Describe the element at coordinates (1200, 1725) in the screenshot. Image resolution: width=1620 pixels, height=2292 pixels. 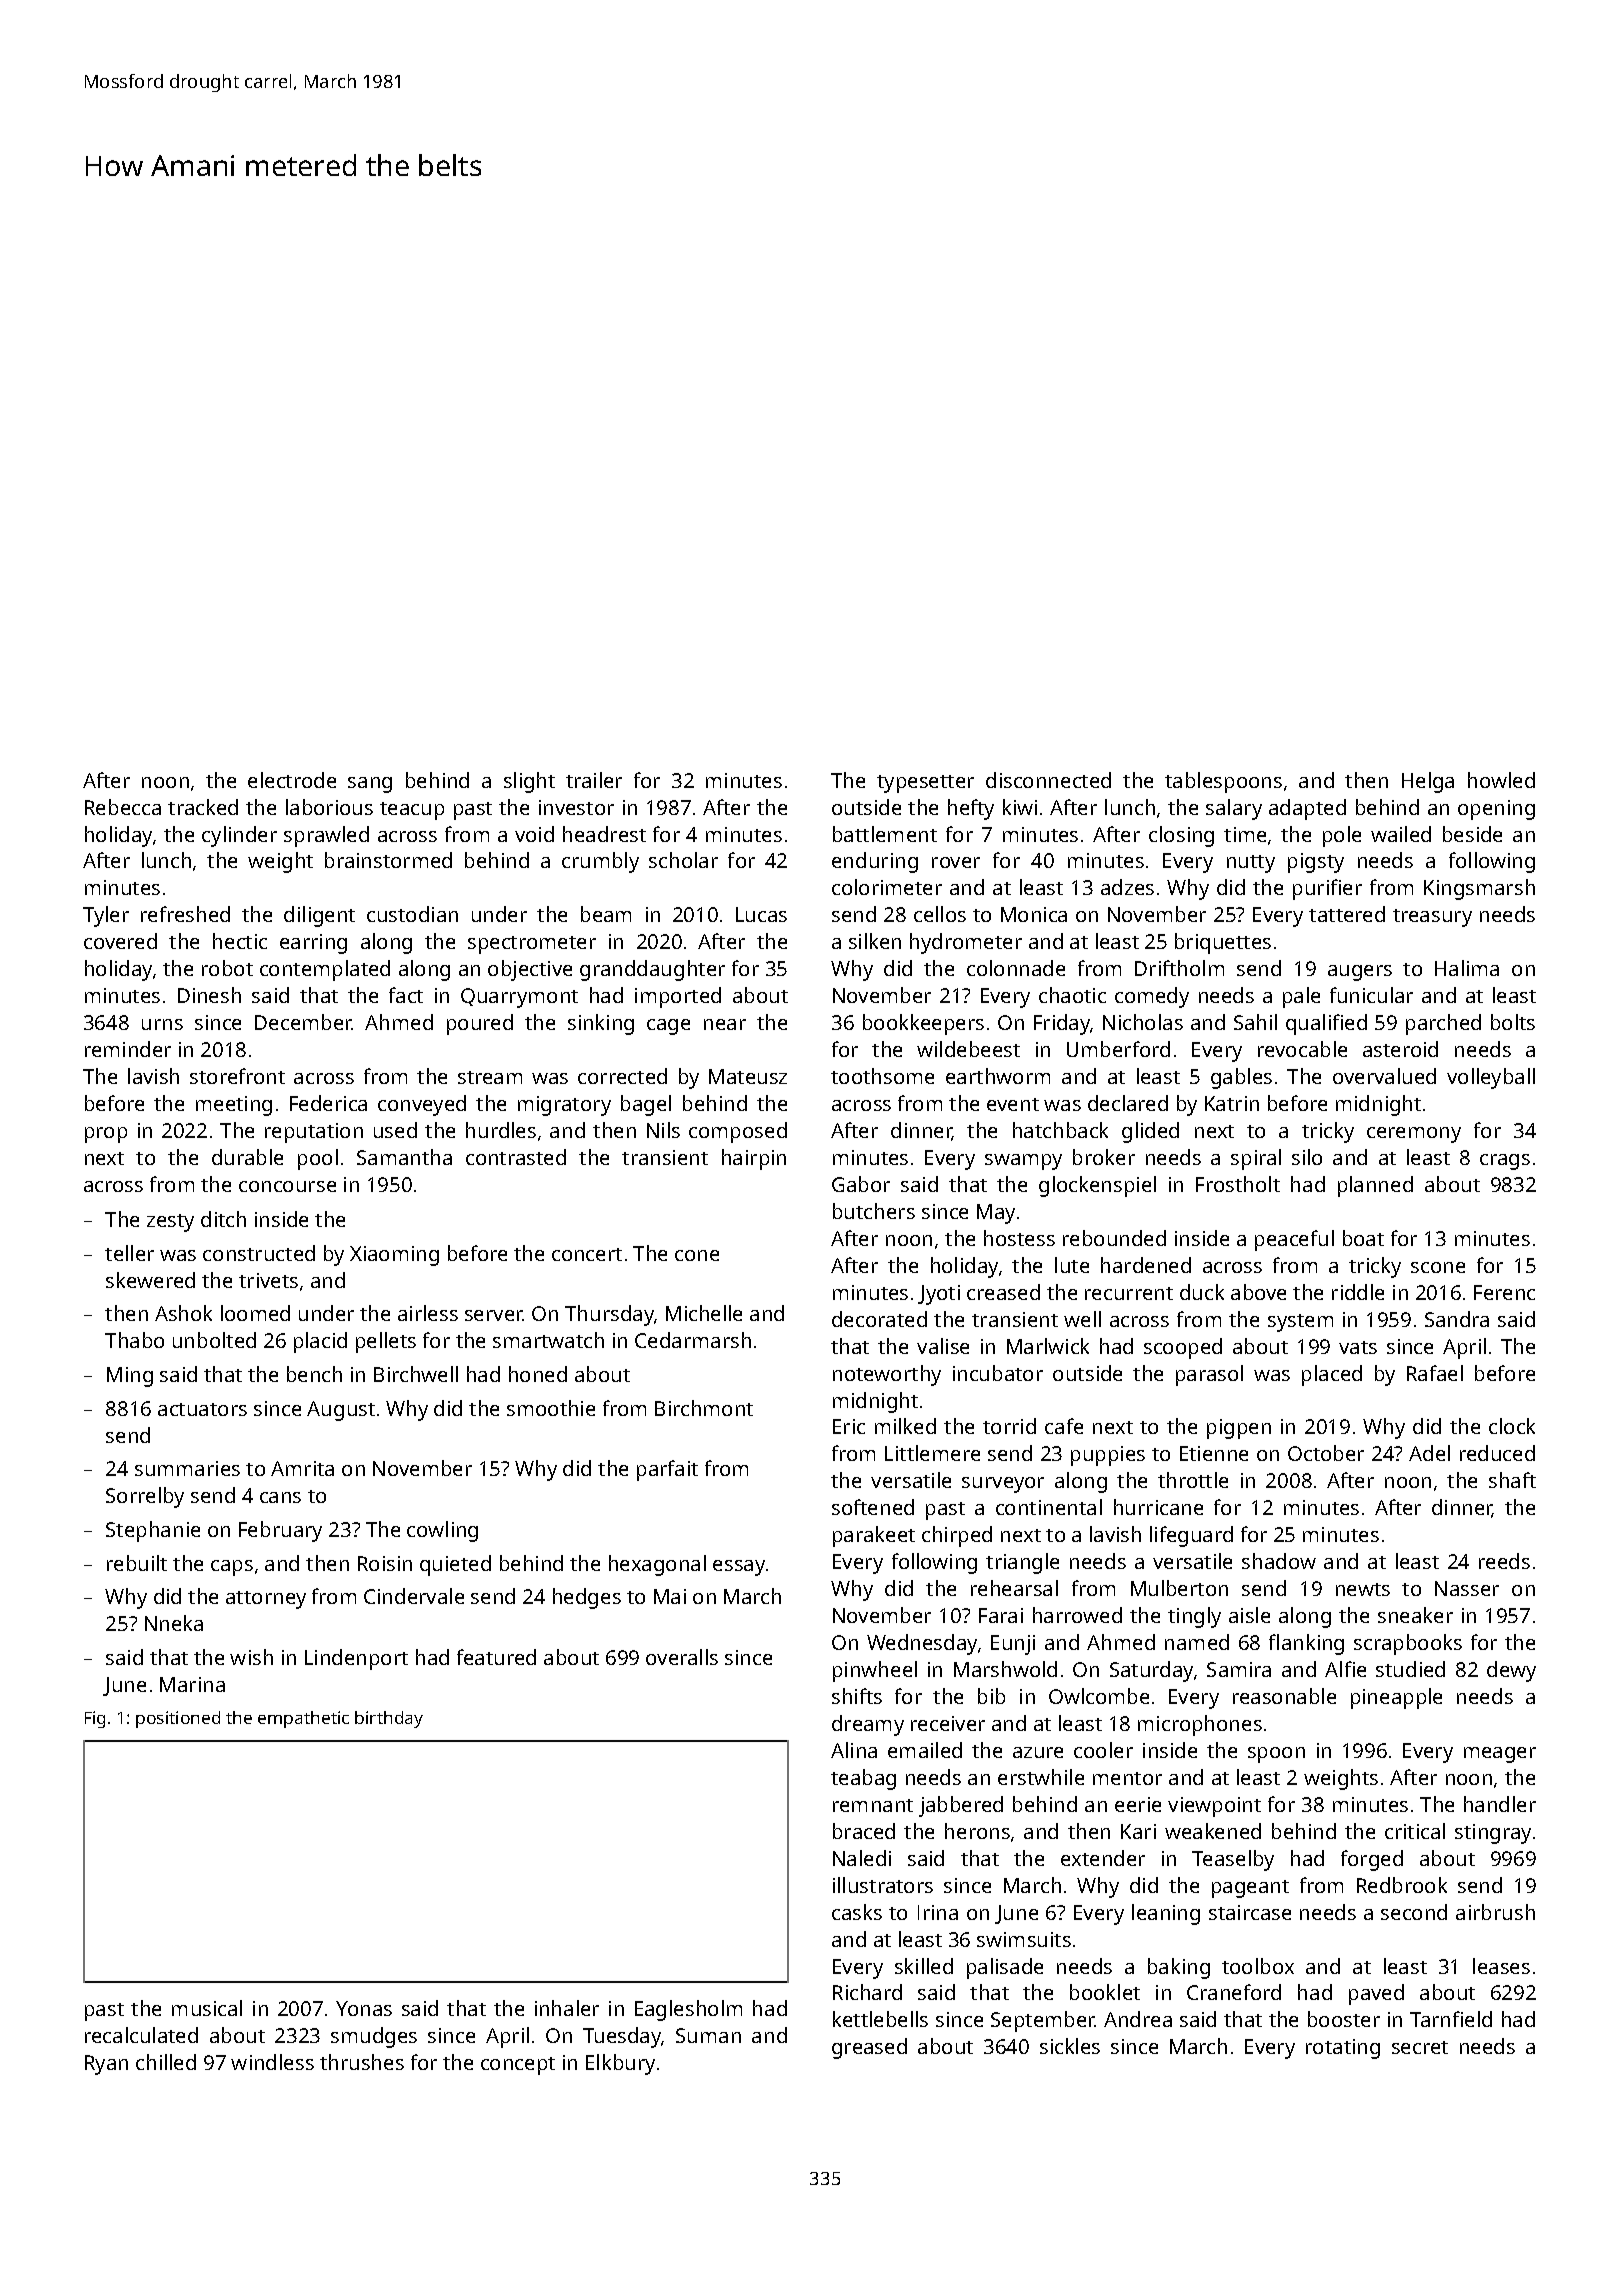
I see `microphones` at that location.
